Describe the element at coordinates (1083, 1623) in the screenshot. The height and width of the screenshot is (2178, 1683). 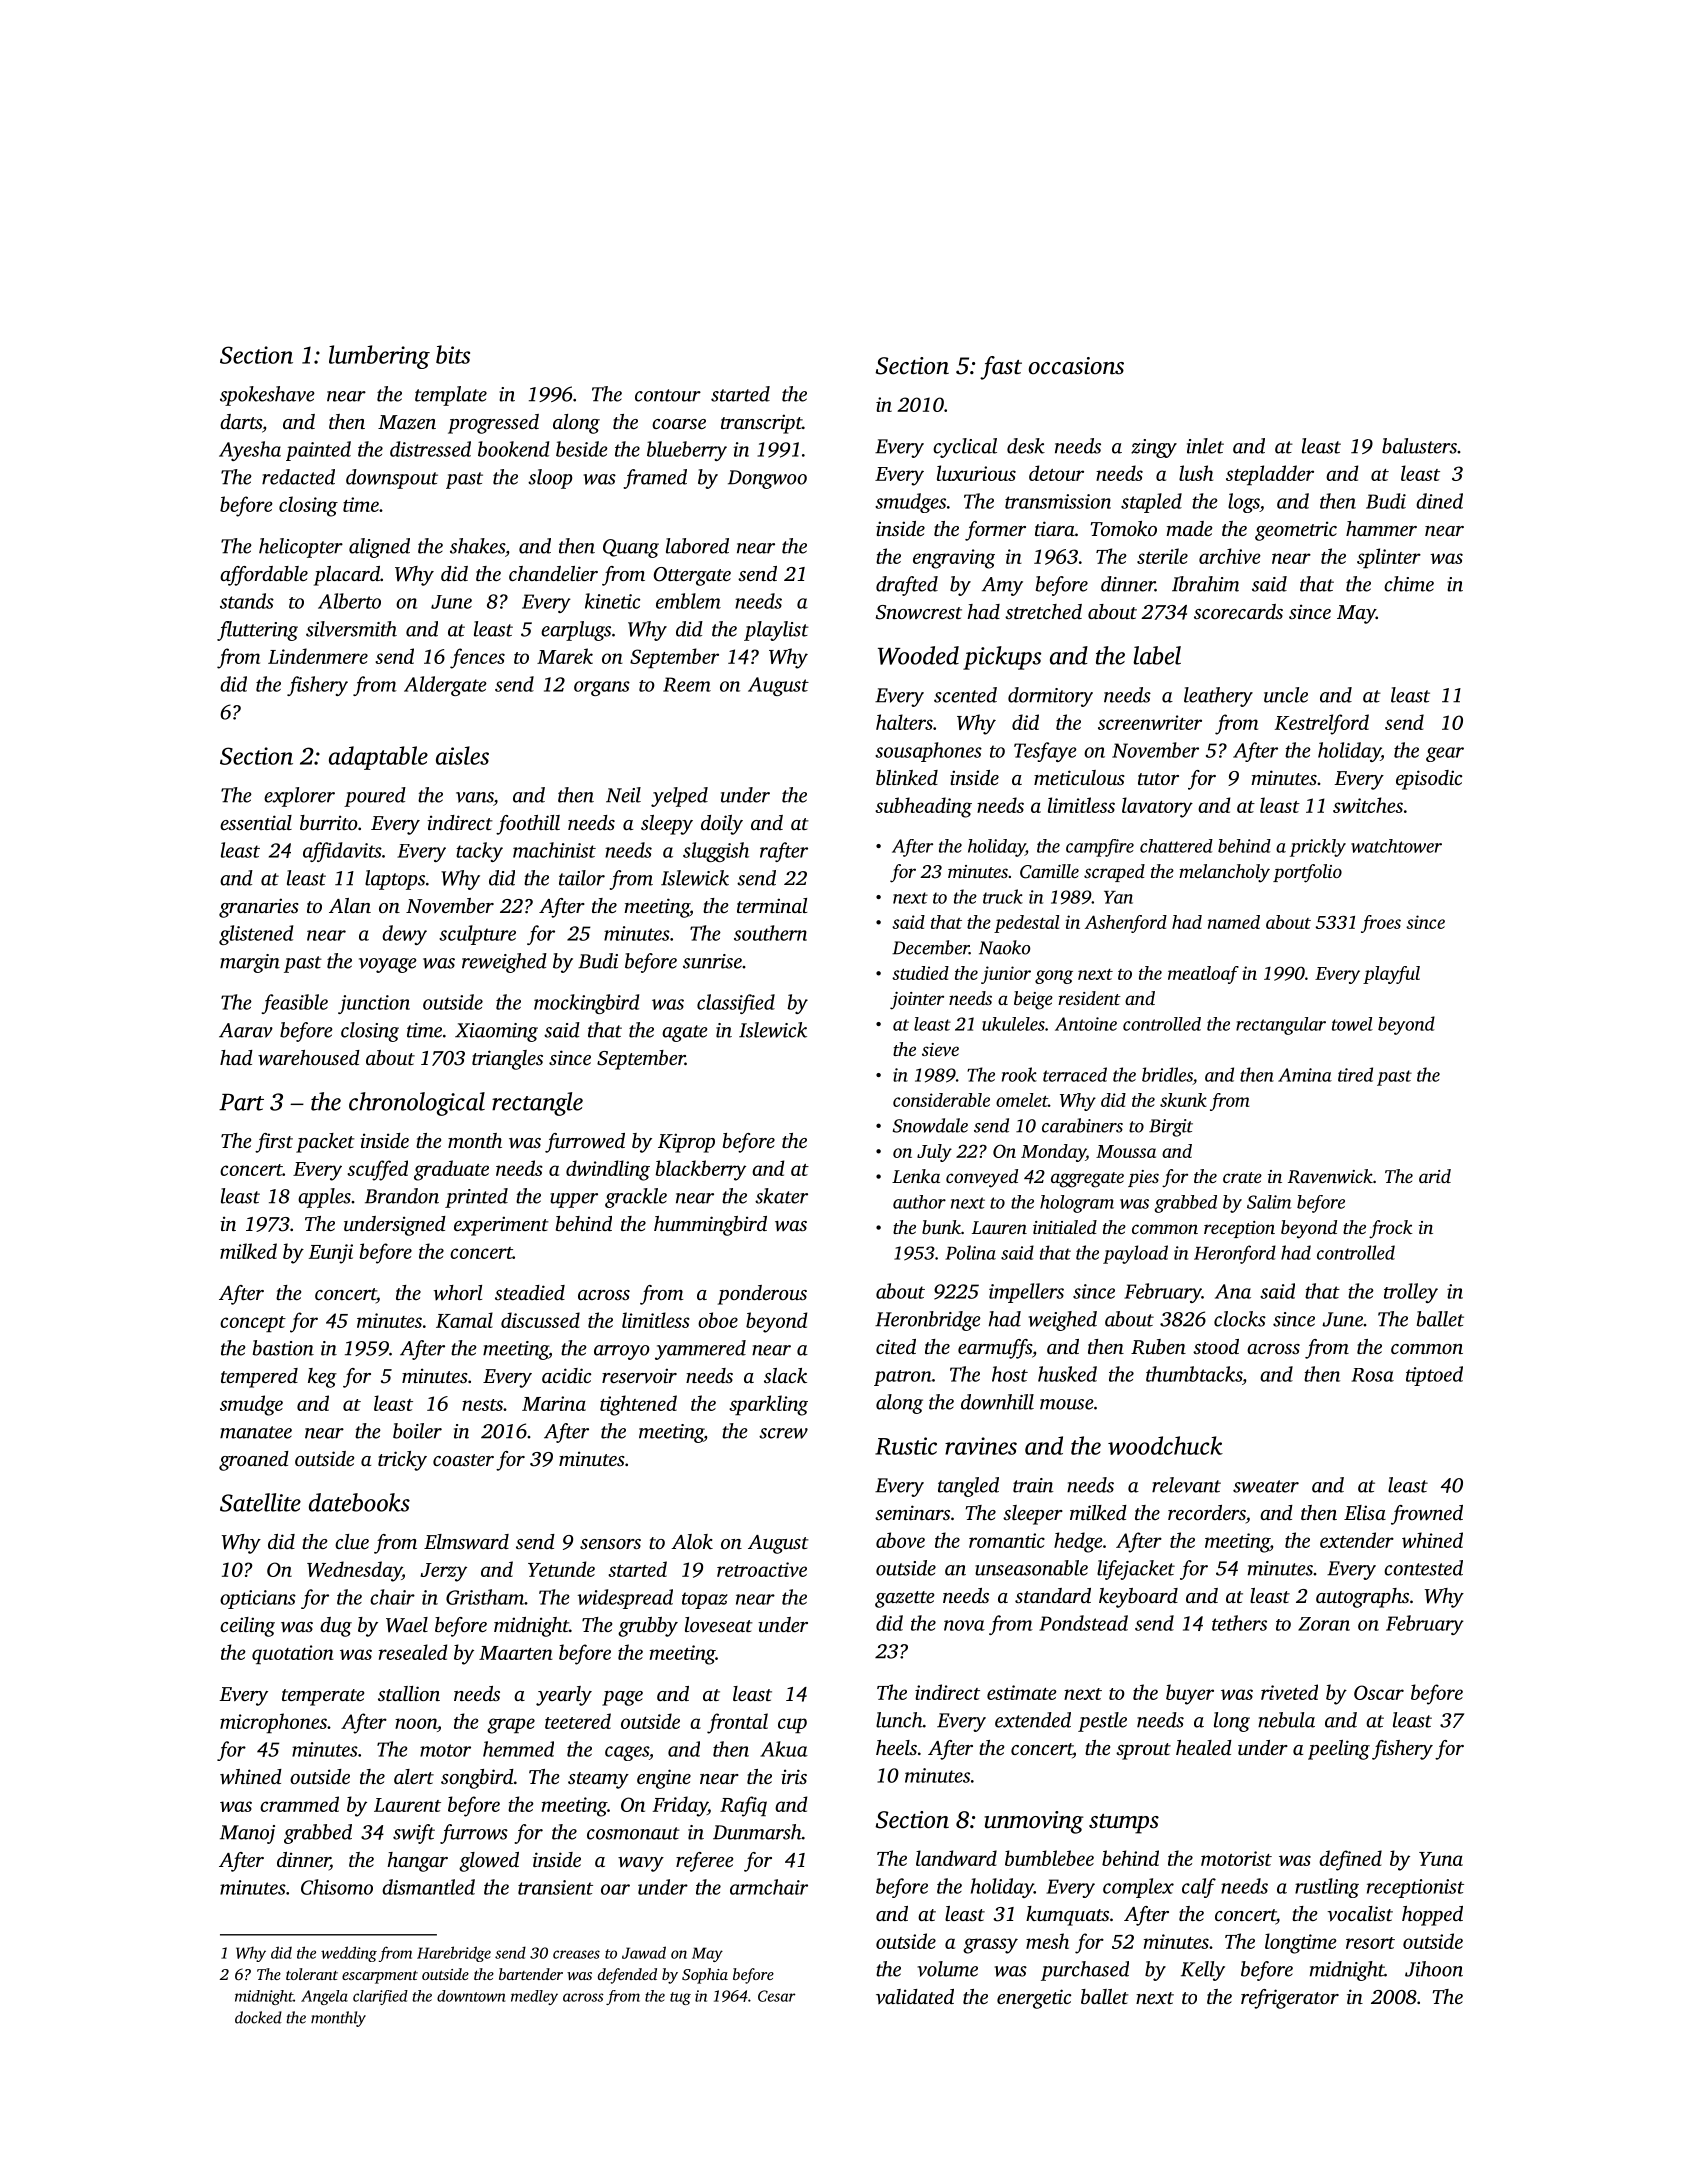
I see `Pondstead` at that location.
